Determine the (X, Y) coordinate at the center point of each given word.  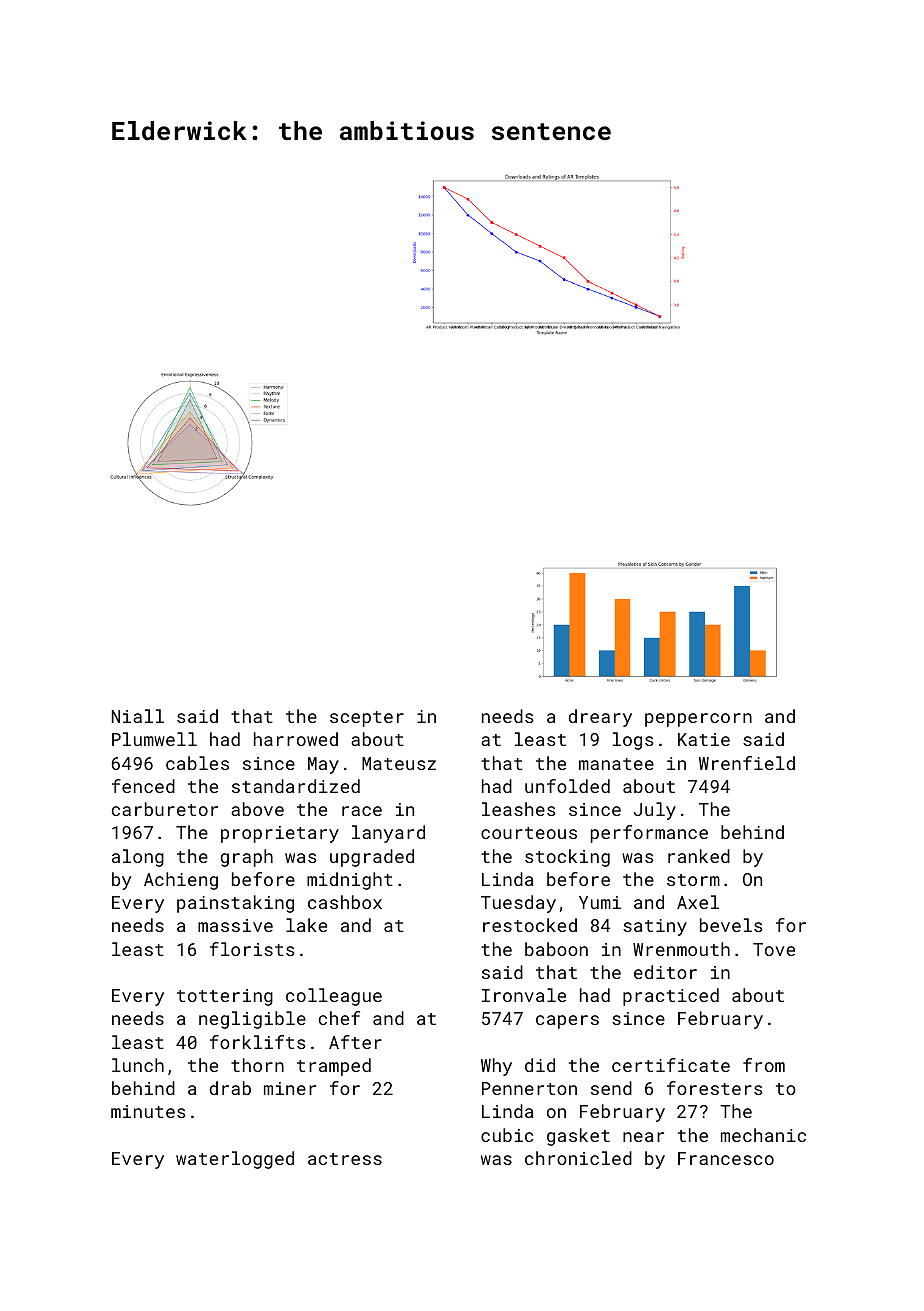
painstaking (235, 904)
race (362, 811)
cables (197, 763)
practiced (671, 997)
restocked (530, 925)
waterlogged (235, 1160)
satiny (655, 927)
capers (567, 1022)
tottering (225, 997)
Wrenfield (747, 763)
